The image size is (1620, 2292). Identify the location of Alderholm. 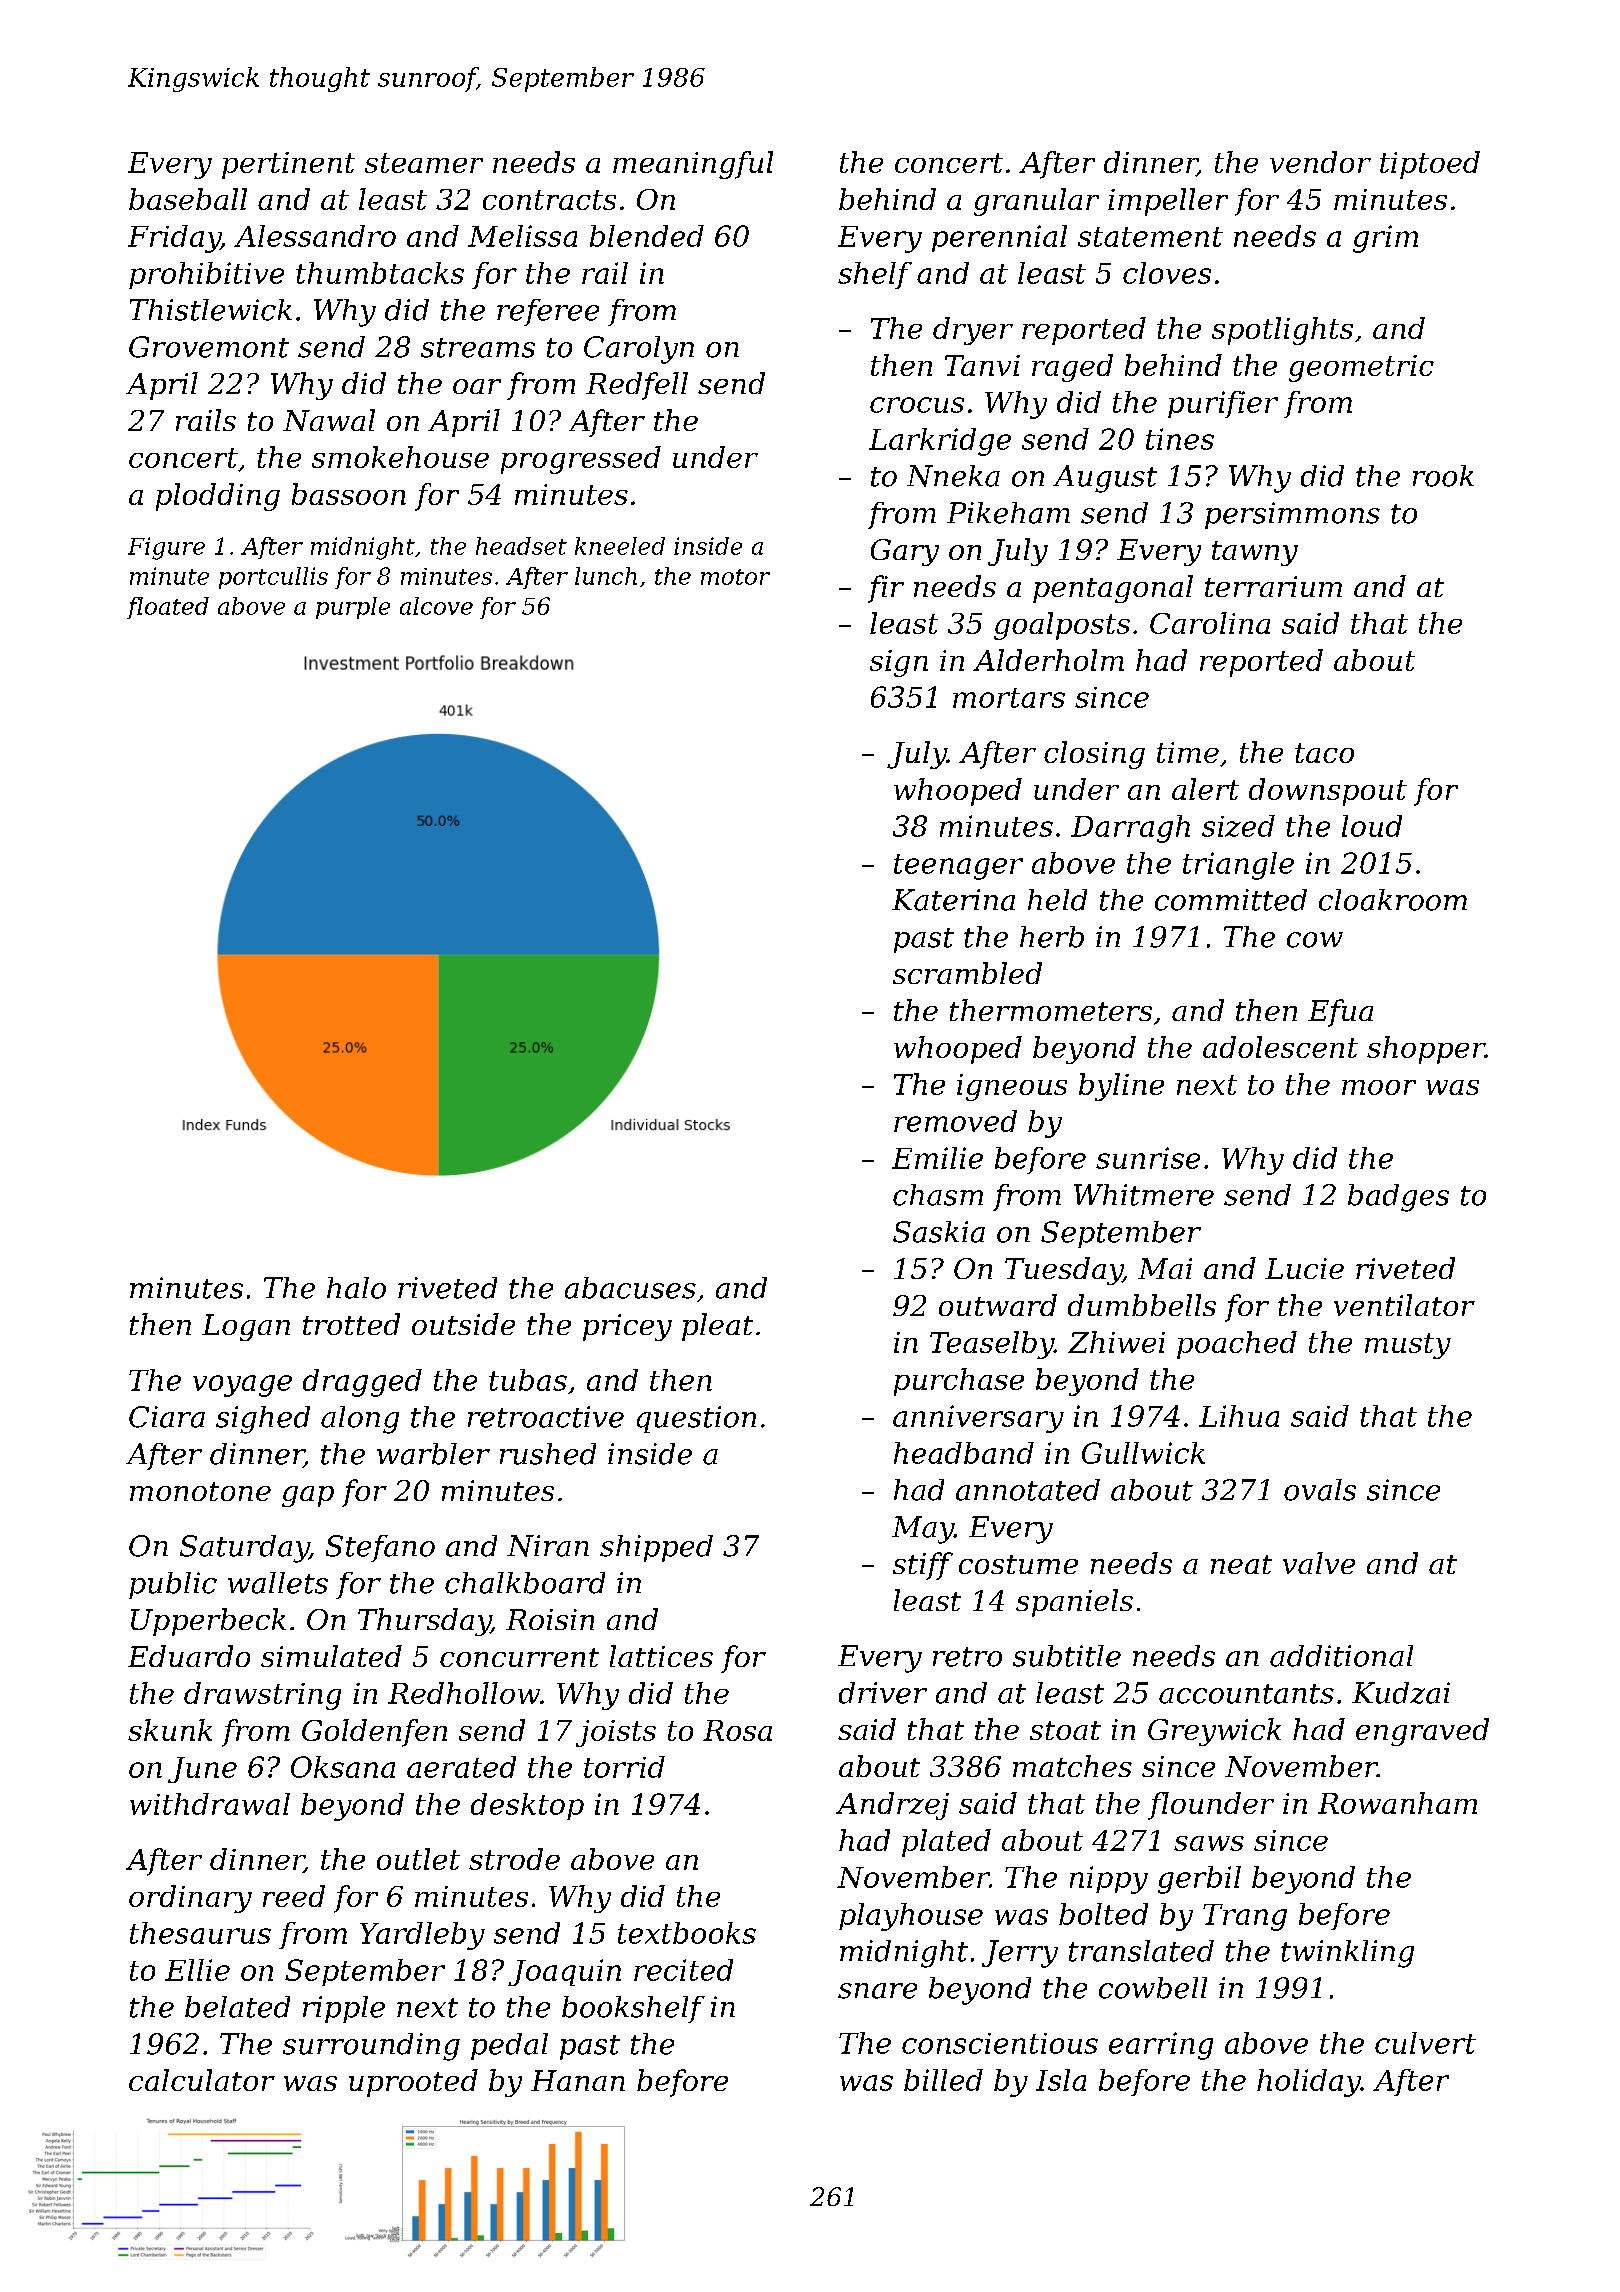
(1048, 660).
